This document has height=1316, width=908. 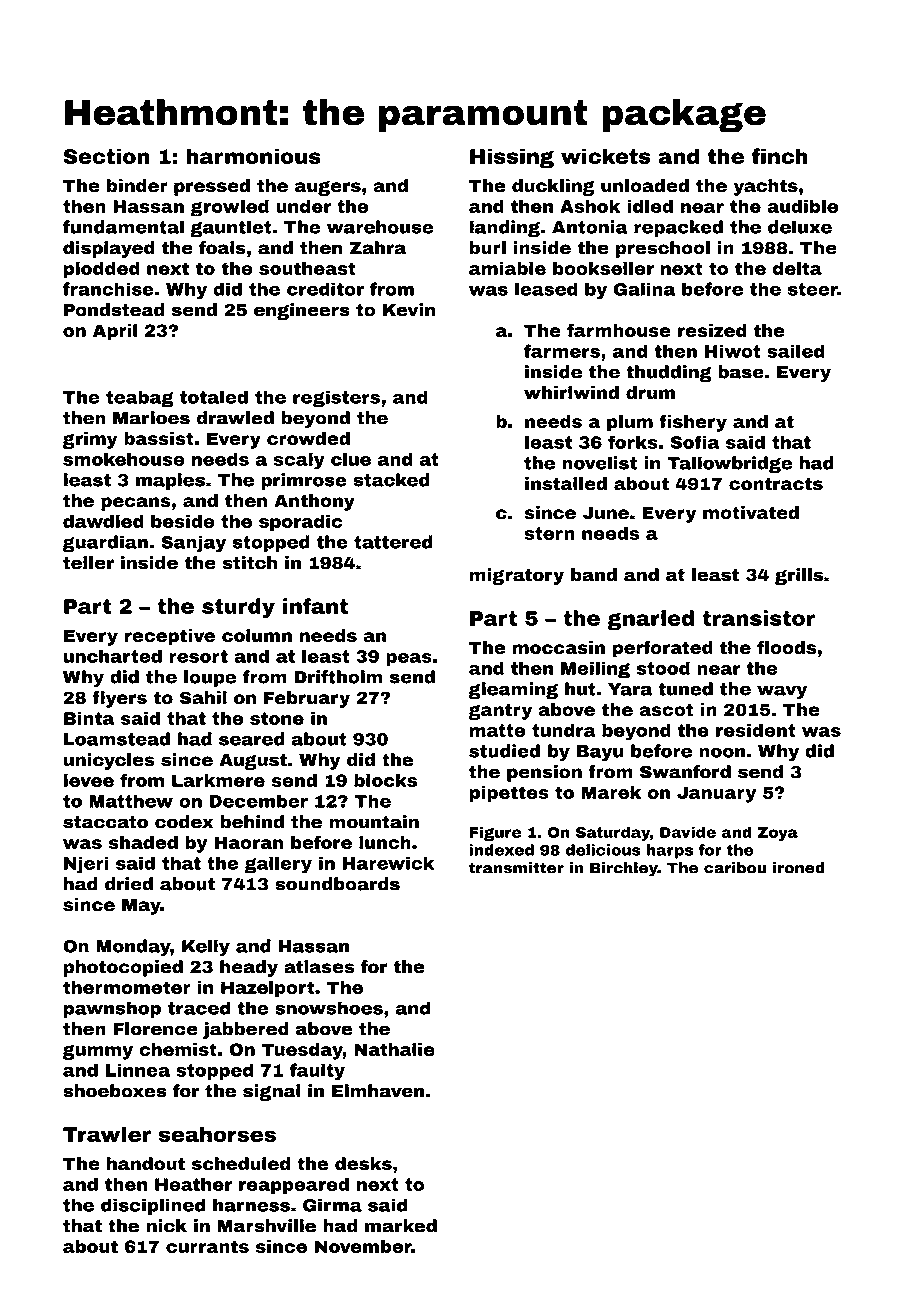 What do you see at coordinates (786, 647) in the document?
I see `floods` at bounding box center [786, 647].
